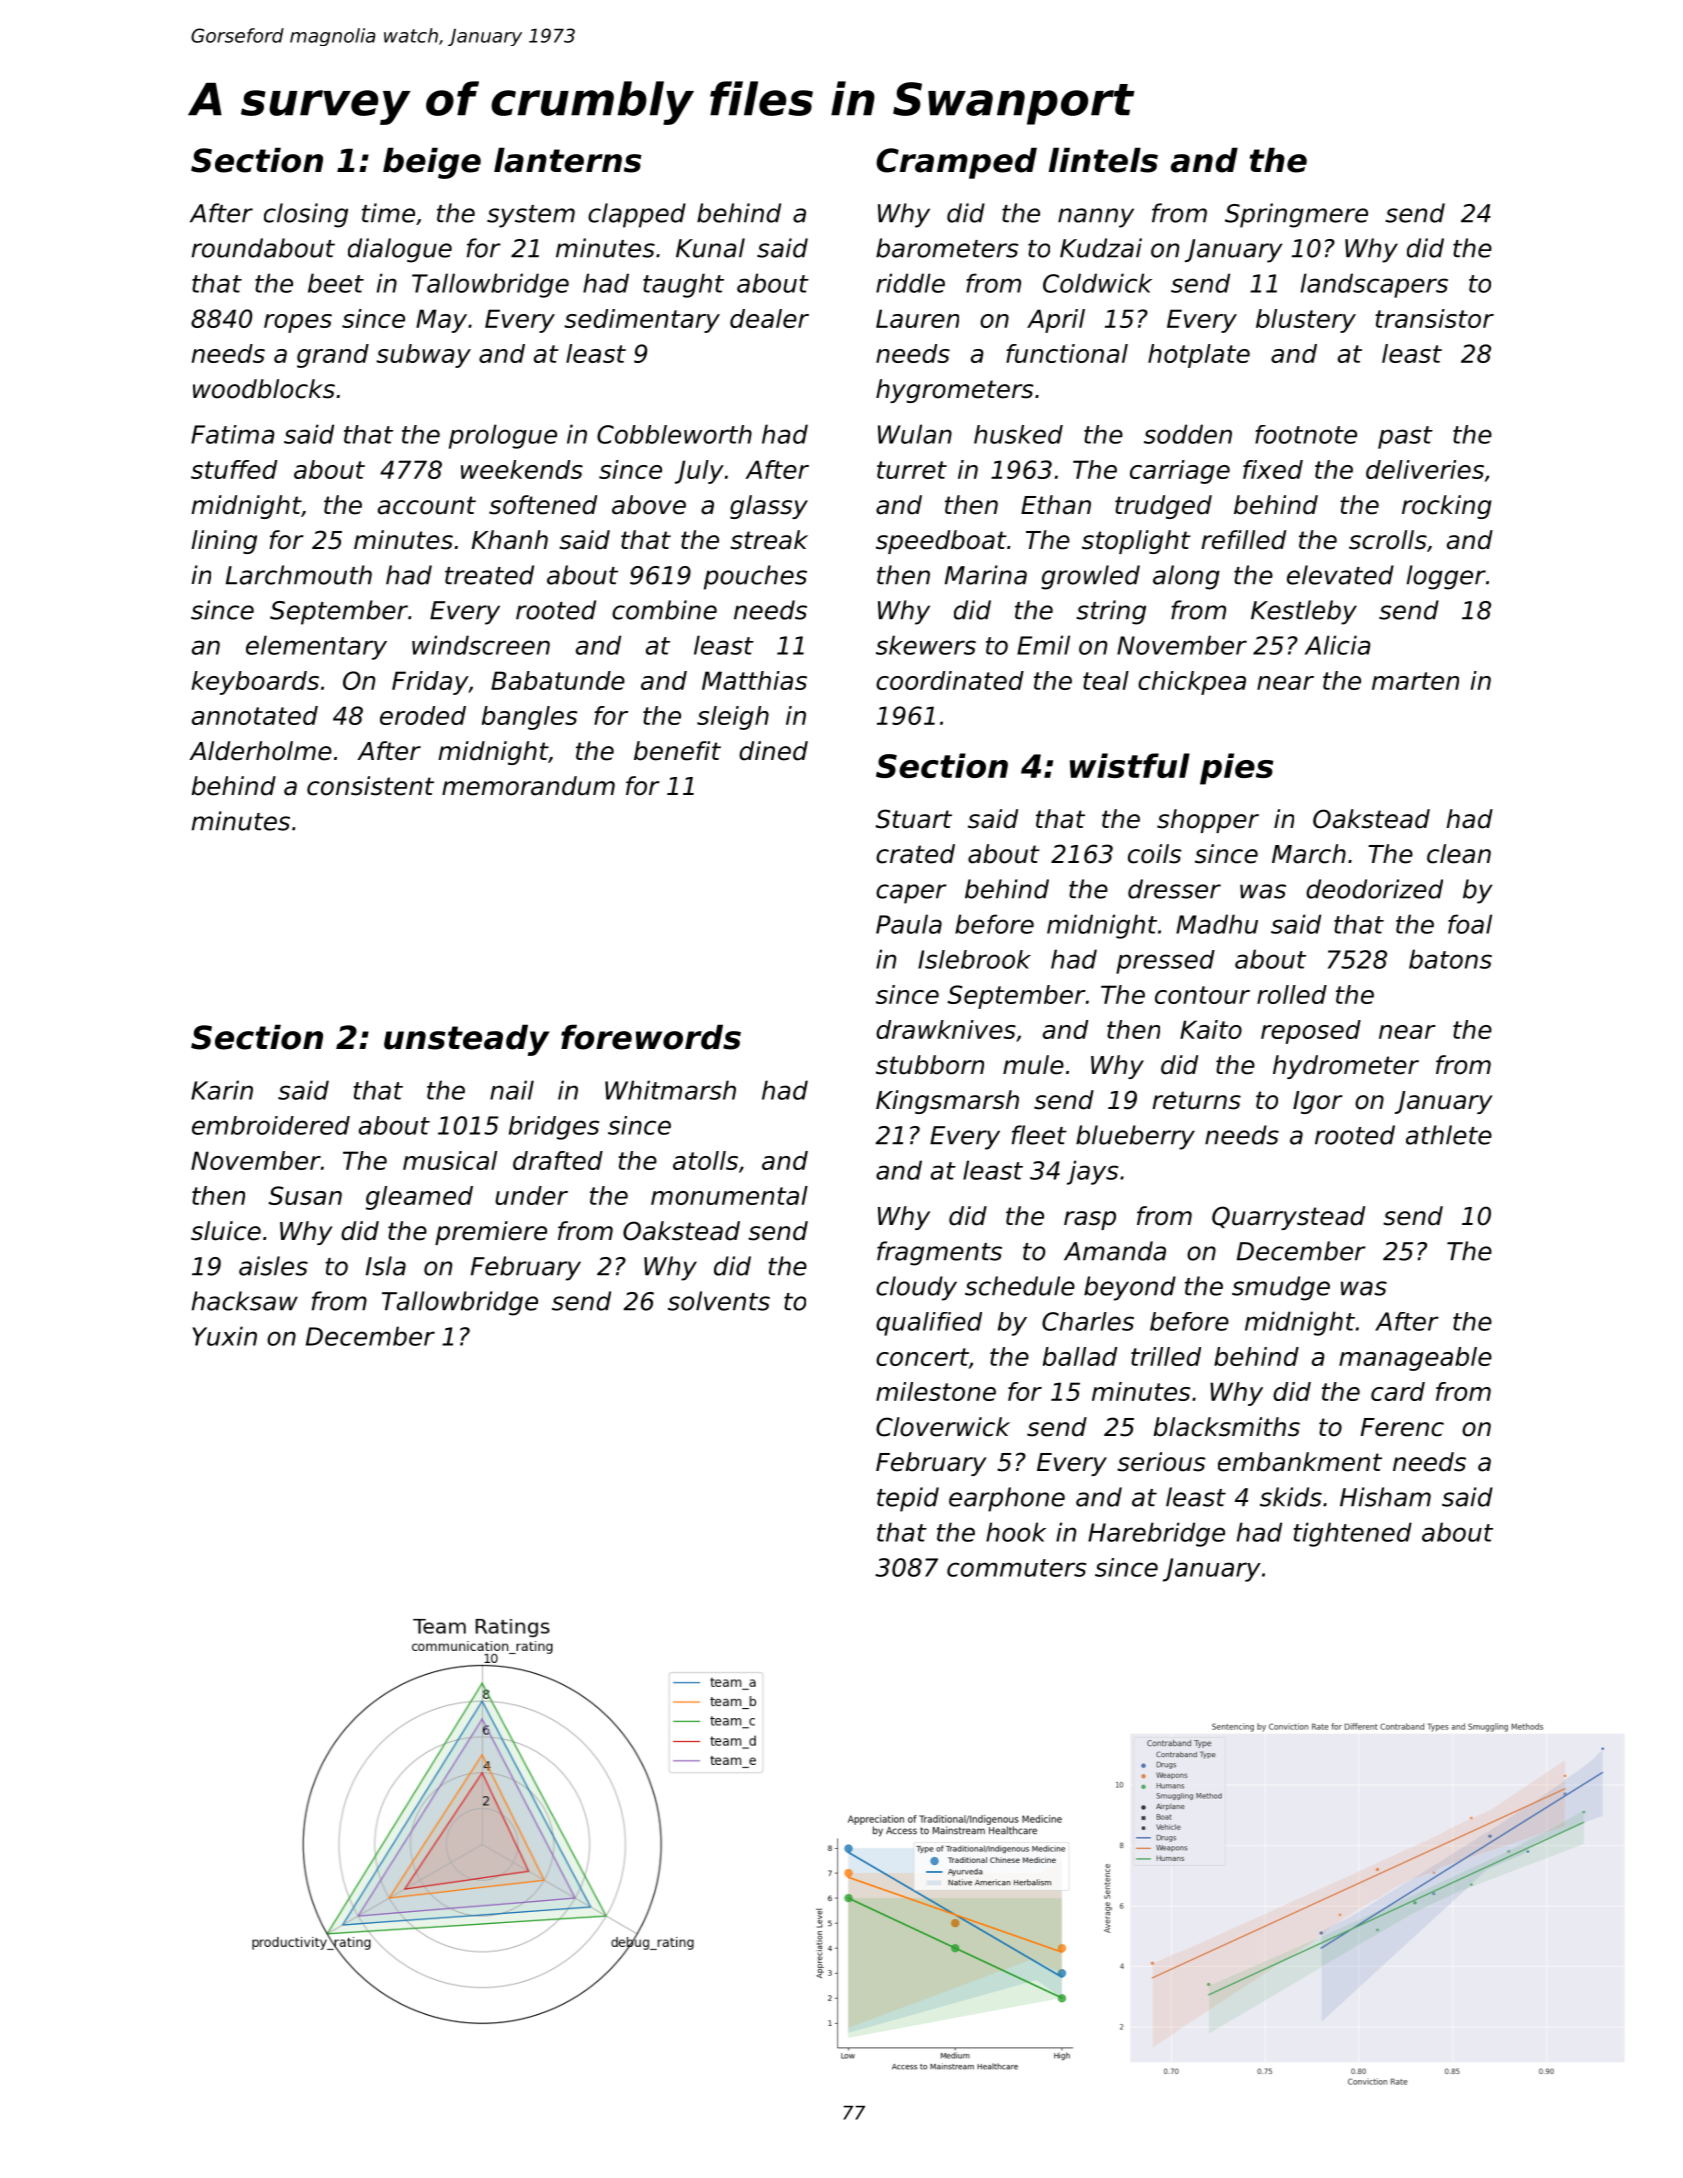 The height and width of the screenshot is (2178, 1683). Describe the element at coordinates (491, 1233) in the screenshot. I see `premiere` at that location.
